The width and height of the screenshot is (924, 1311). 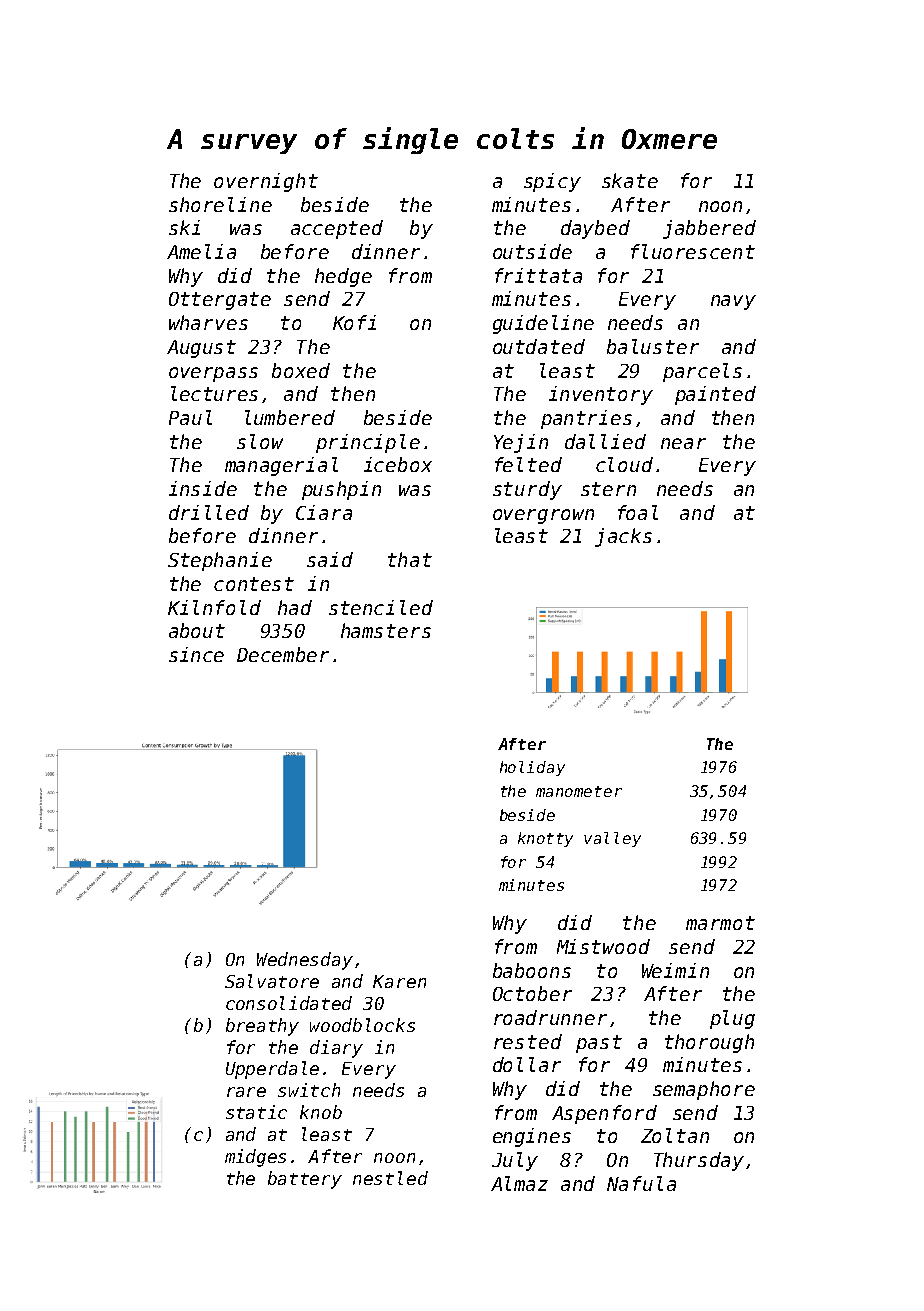 I want to click on guideline, so click(x=543, y=324).
